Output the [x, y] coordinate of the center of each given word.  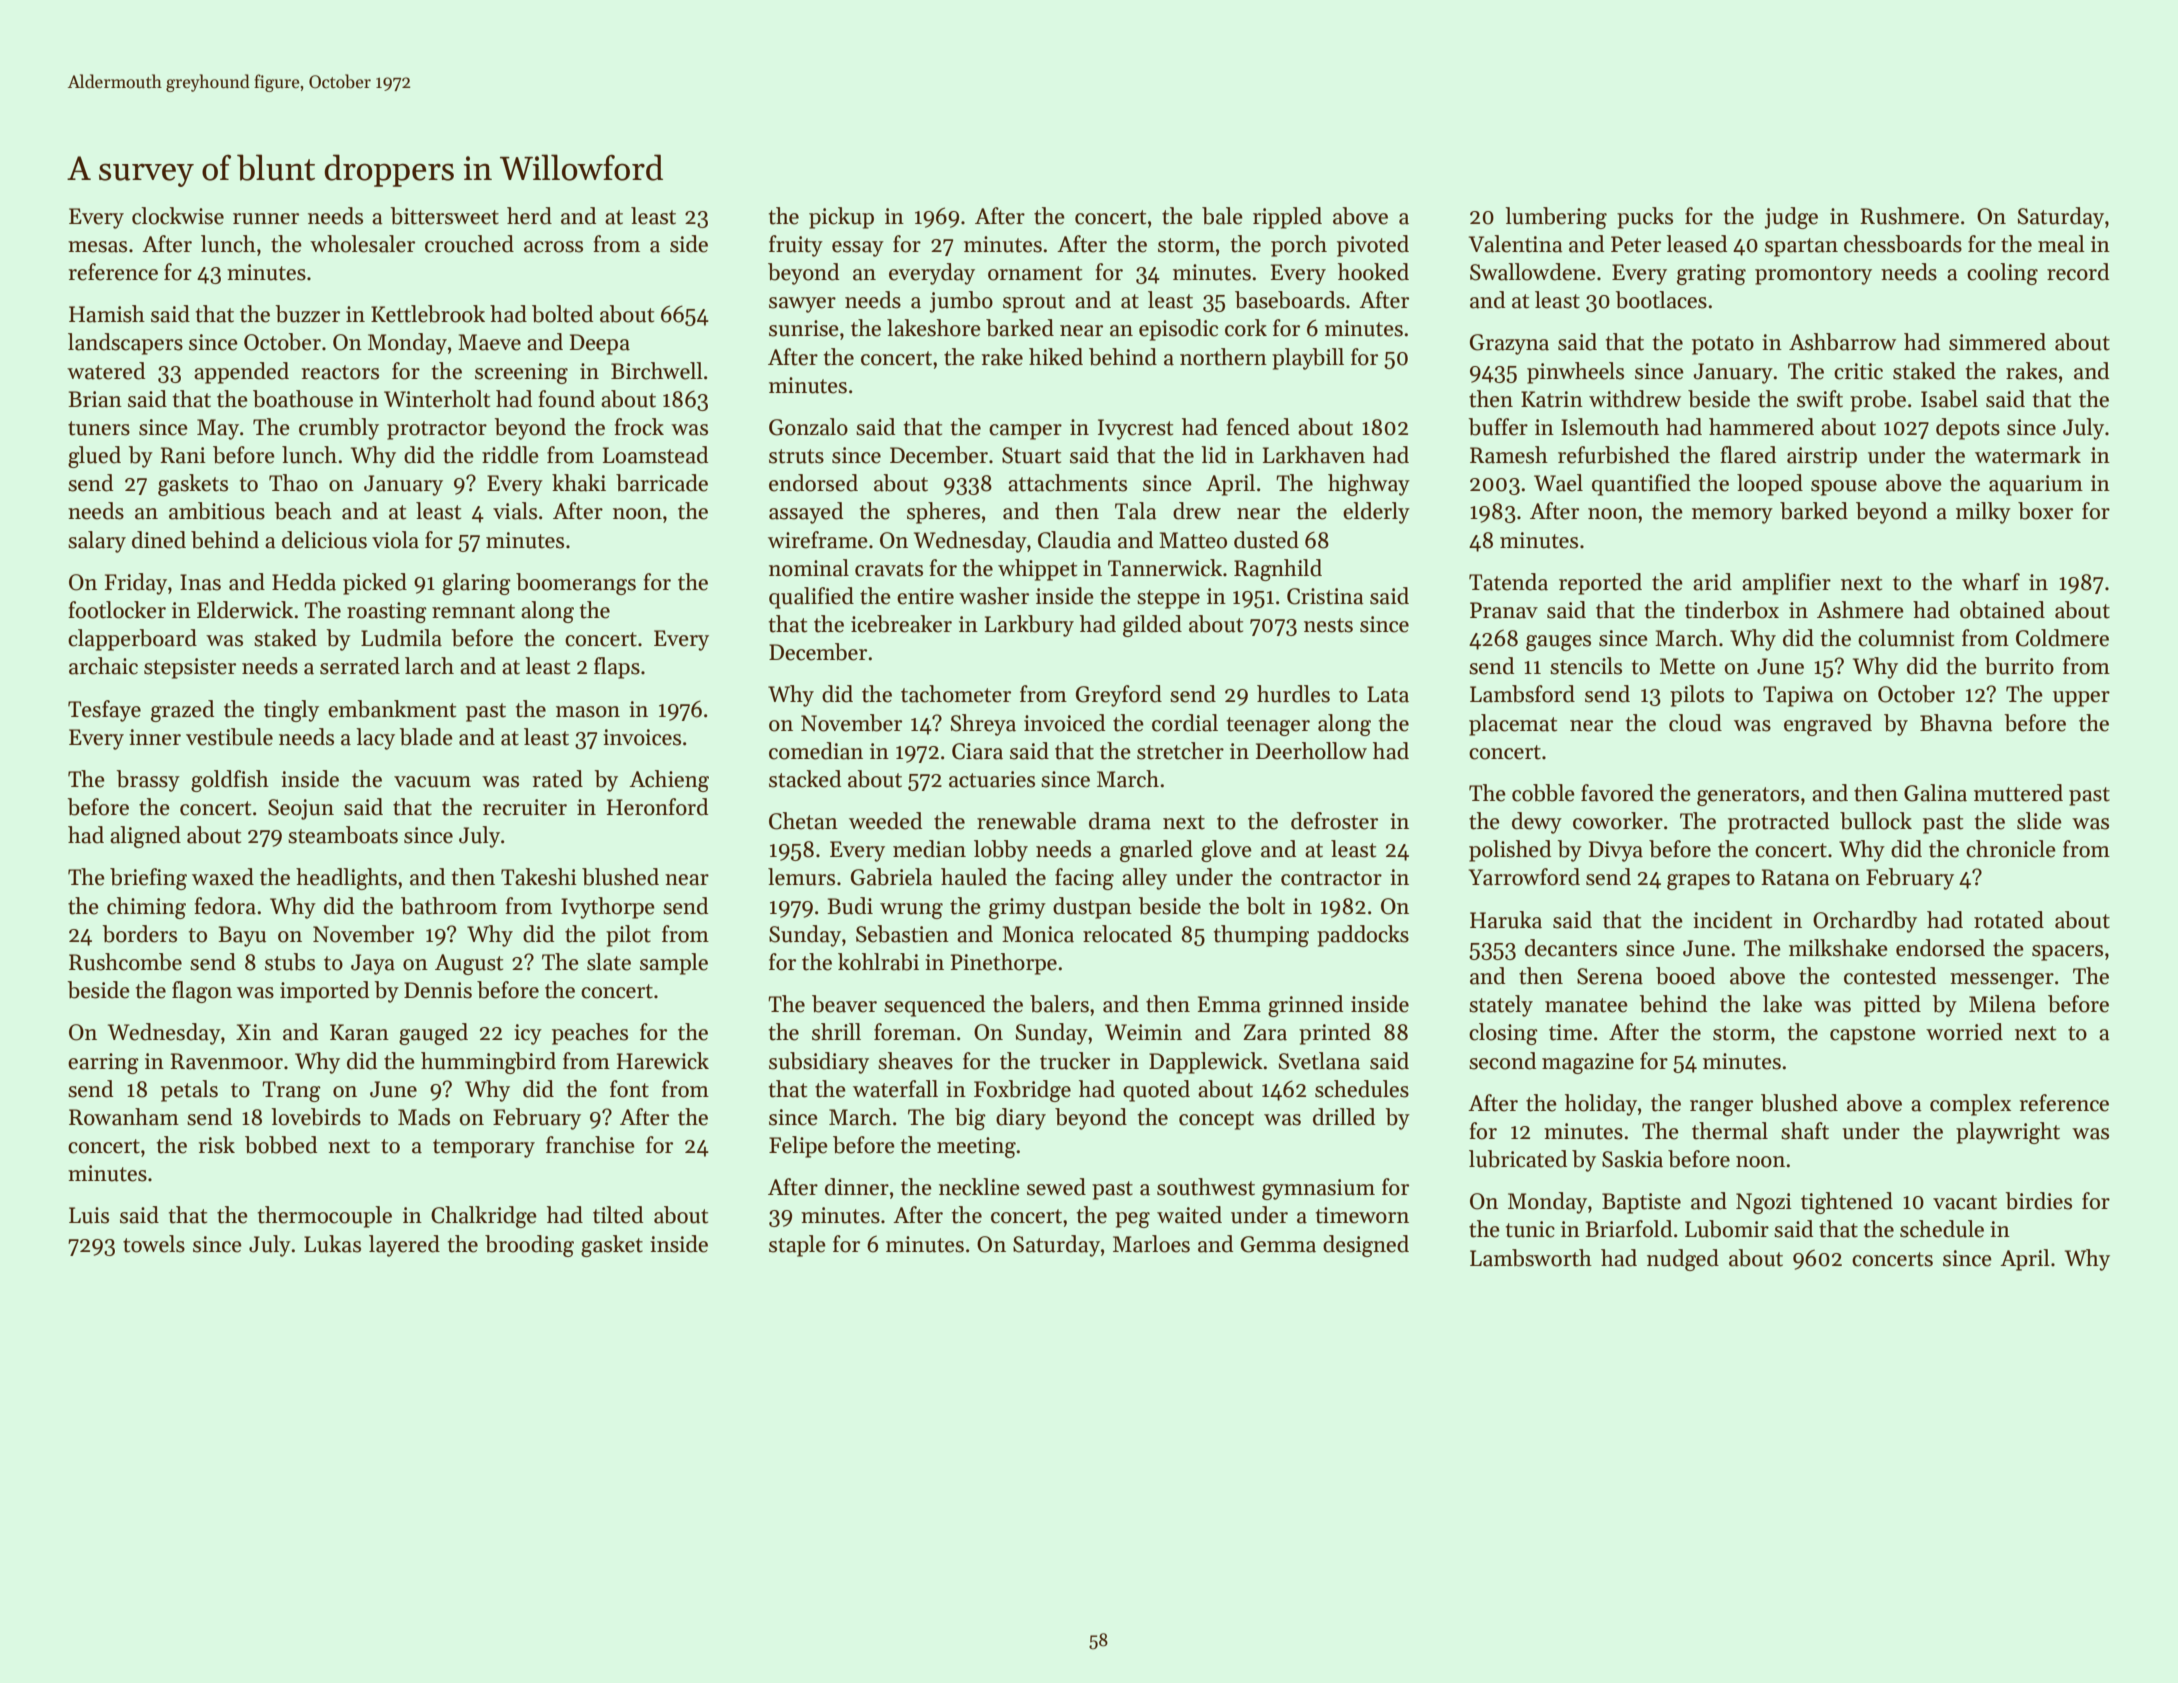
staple [797, 1246]
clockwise [178, 216]
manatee [1586, 1005]
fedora [225, 906]
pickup [841, 218]
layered [404, 1246]
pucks [1645, 218]
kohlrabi [878, 962]
